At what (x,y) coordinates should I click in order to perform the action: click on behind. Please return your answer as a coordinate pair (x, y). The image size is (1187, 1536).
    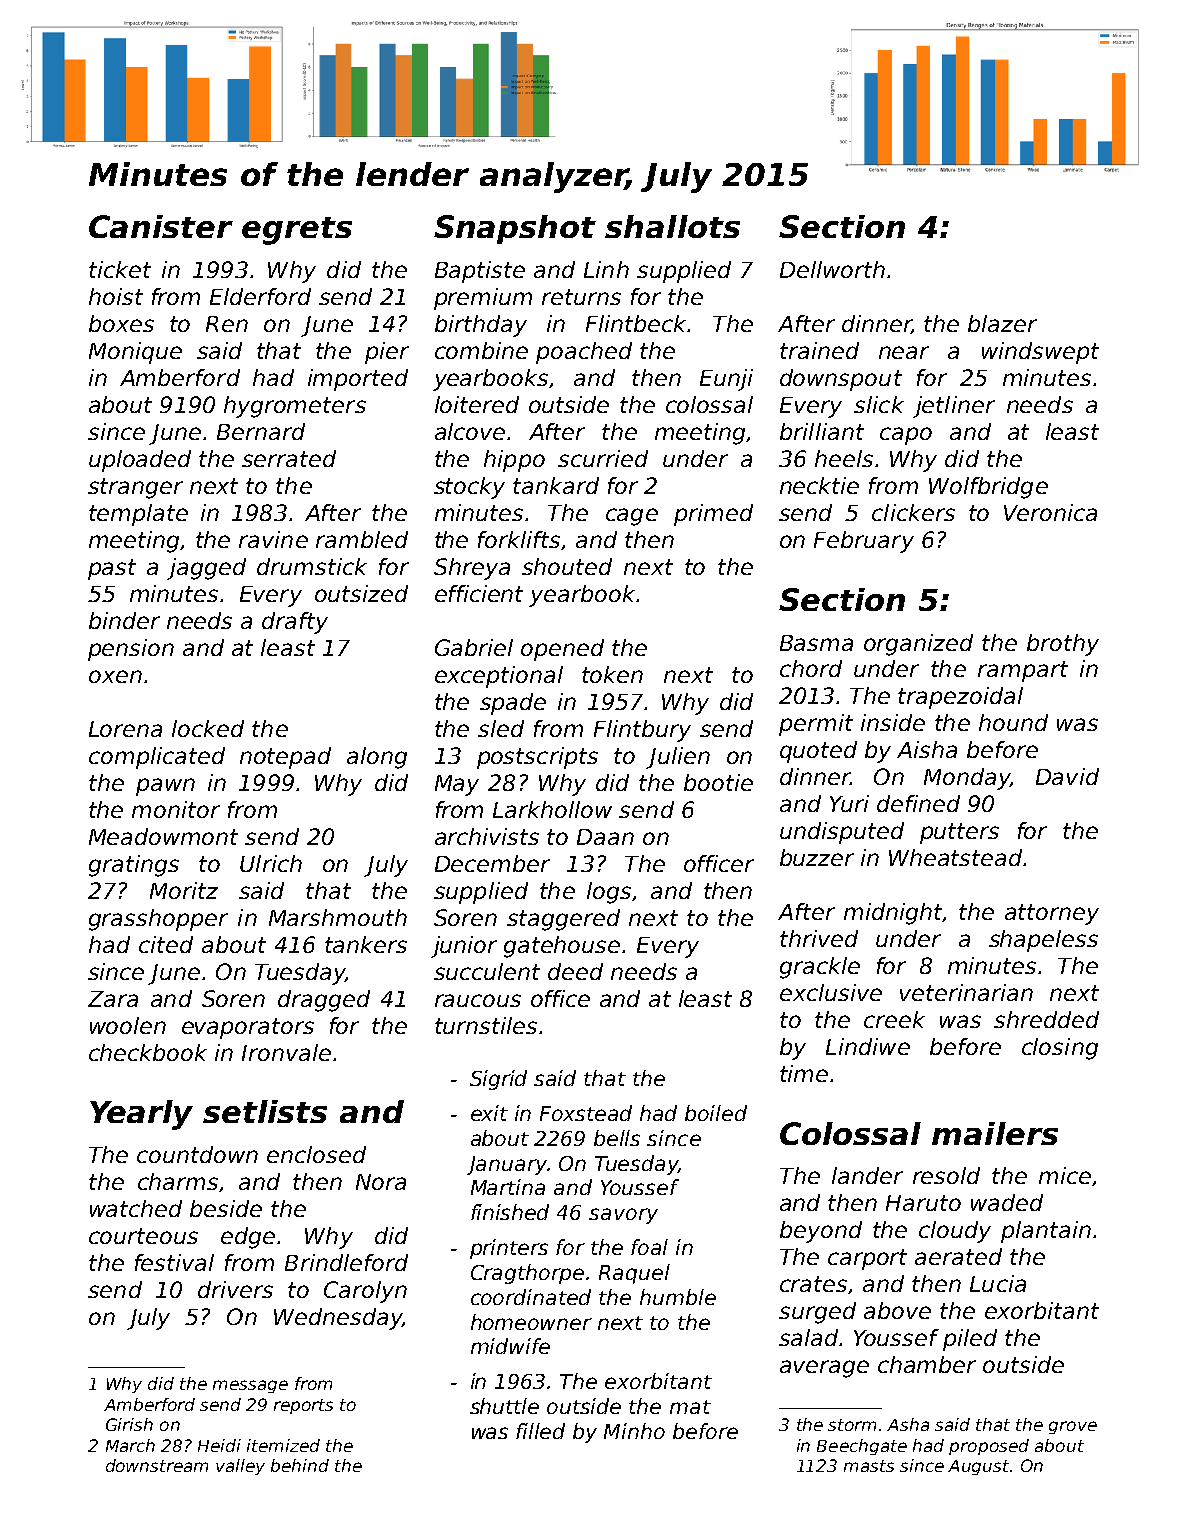
    Looking at the image, I should click on (300, 1465).
